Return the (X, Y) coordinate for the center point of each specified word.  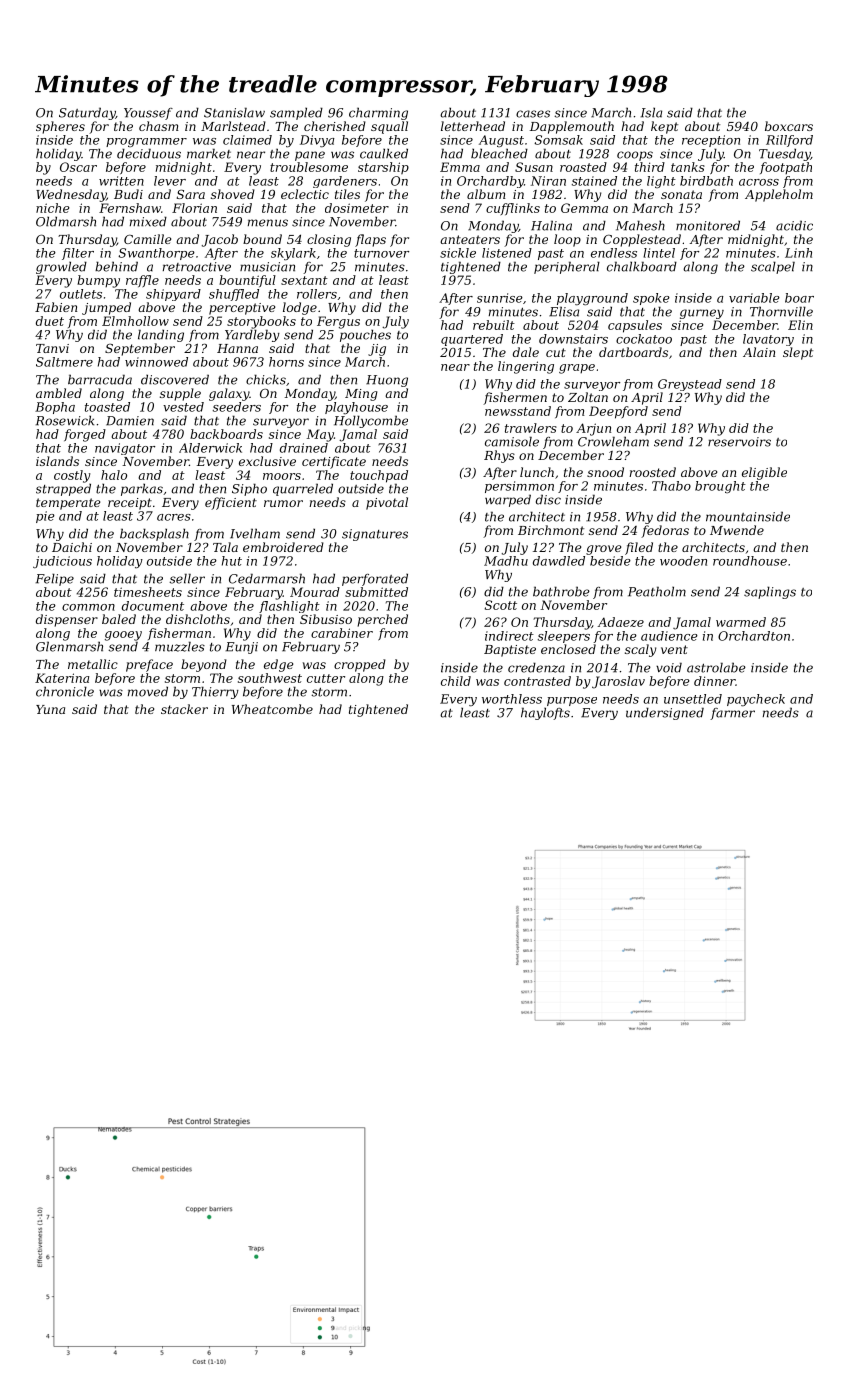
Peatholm (657, 591)
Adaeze (620, 622)
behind (116, 266)
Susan (534, 167)
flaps (370, 240)
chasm (159, 126)
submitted (376, 592)
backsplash (154, 534)
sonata (681, 194)
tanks (688, 167)
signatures (375, 535)
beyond (204, 665)
